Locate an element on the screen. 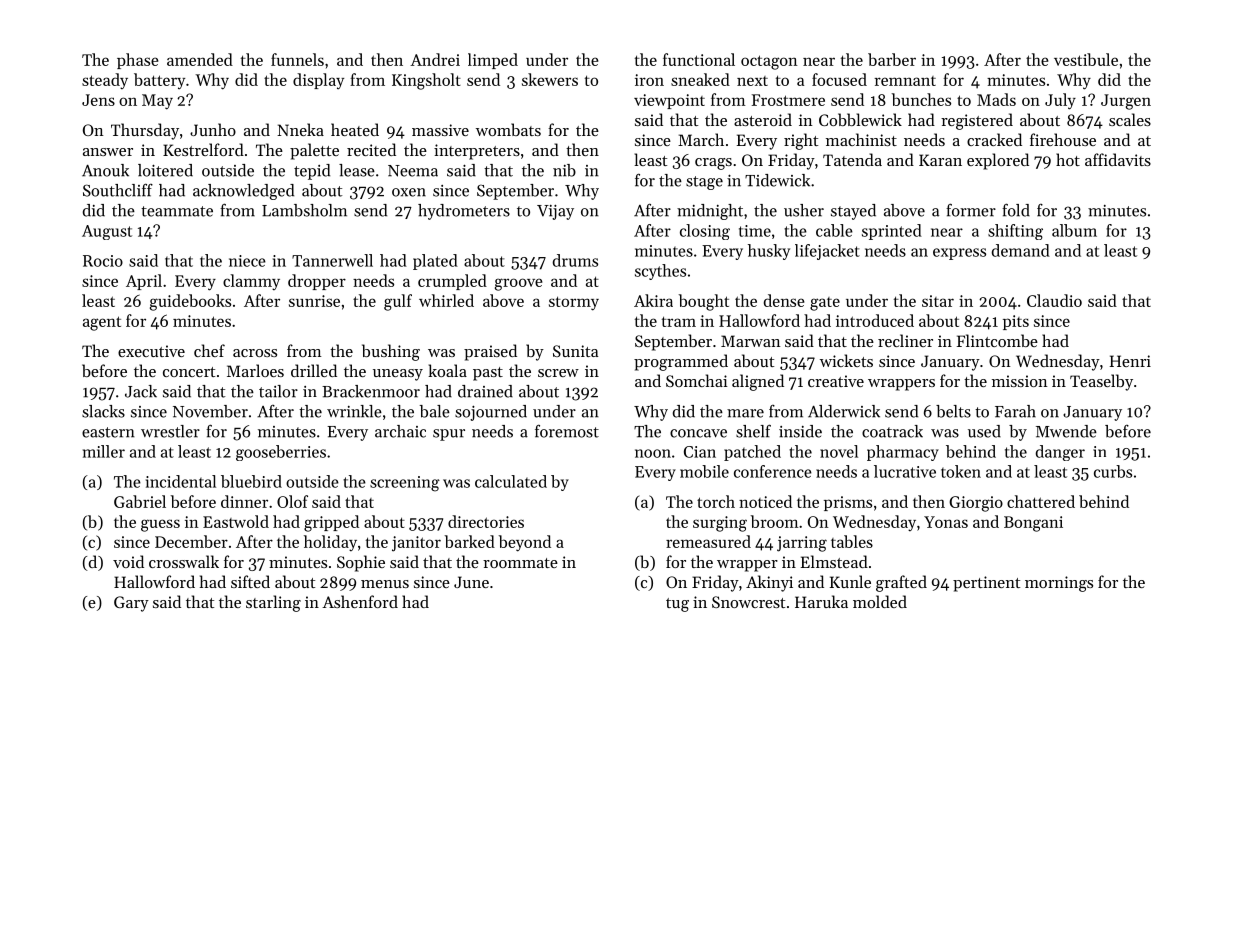 The height and width of the screenshot is (952, 1233). Claudio is located at coordinates (1054, 300).
